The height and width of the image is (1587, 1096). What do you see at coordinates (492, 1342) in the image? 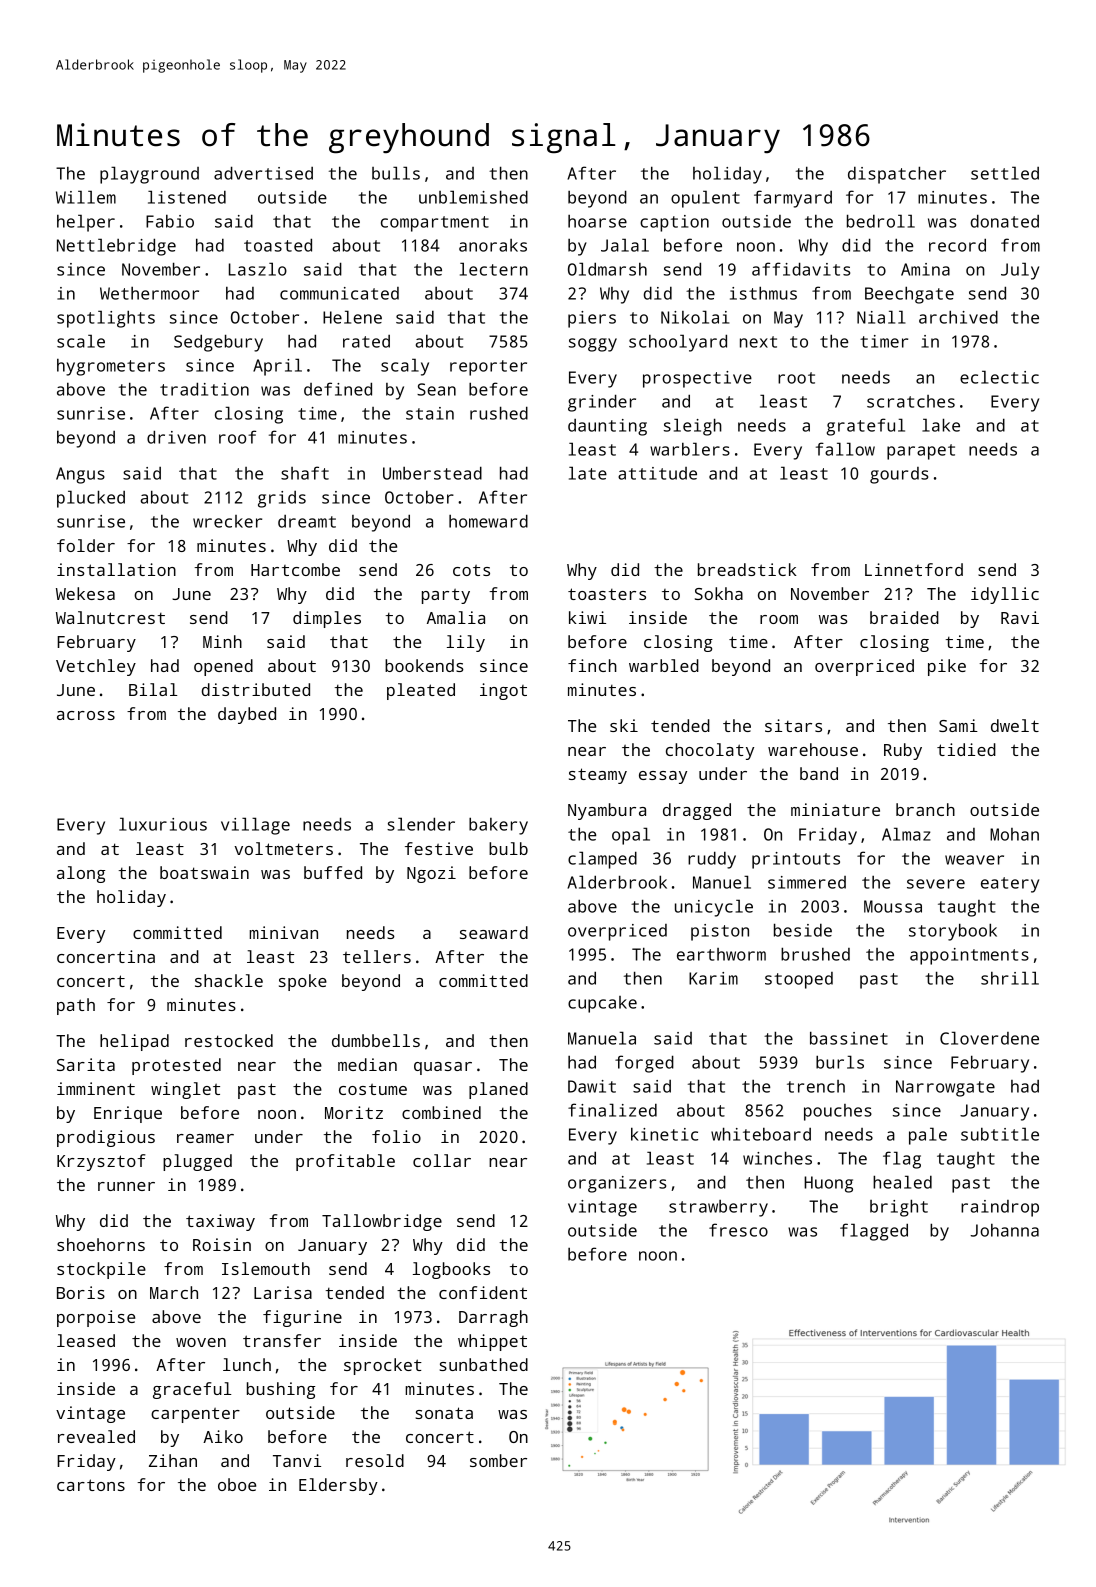
I see `whippet` at bounding box center [492, 1342].
